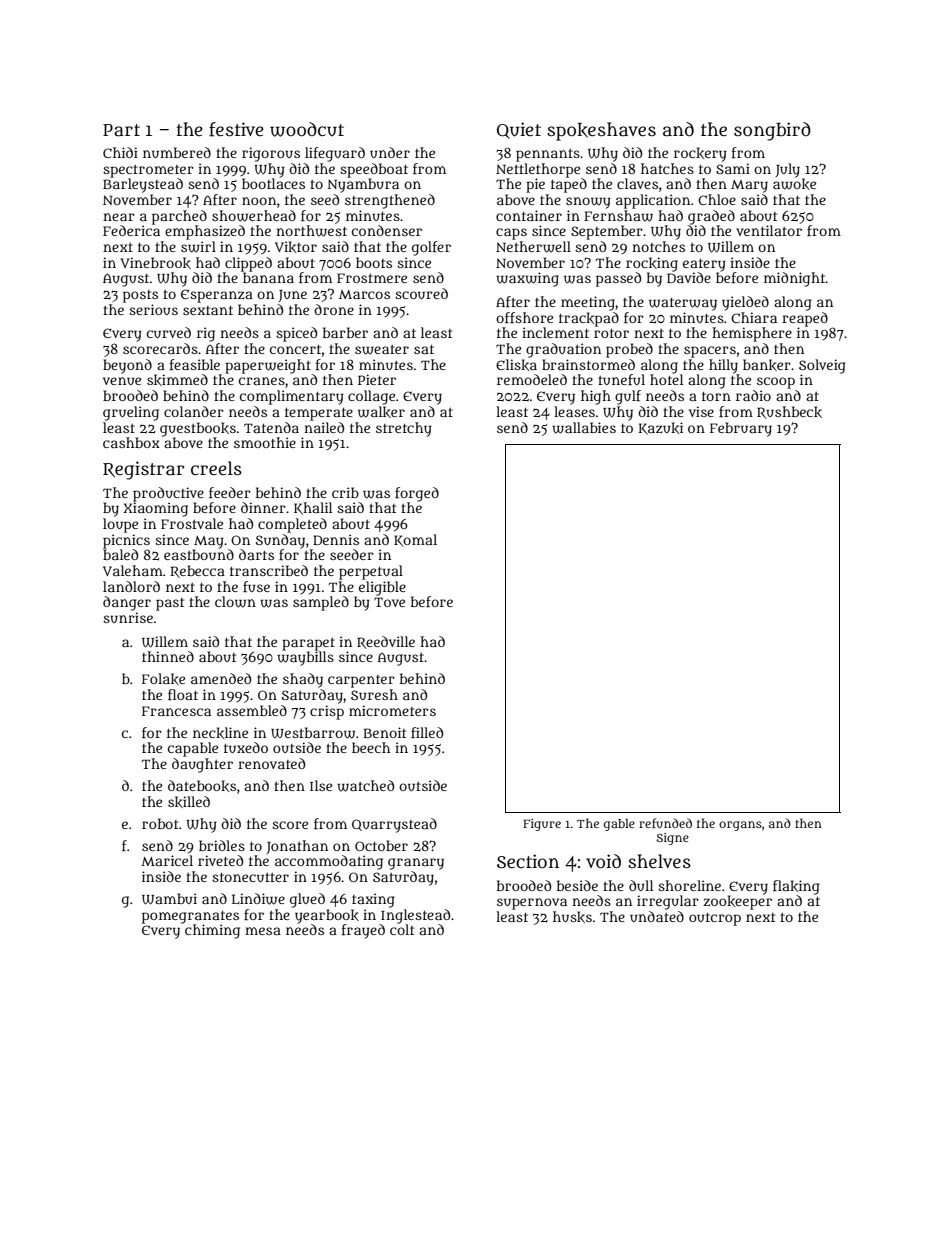  Describe the element at coordinates (268, 366) in the screenshot. I see `paperweight` at that location.
